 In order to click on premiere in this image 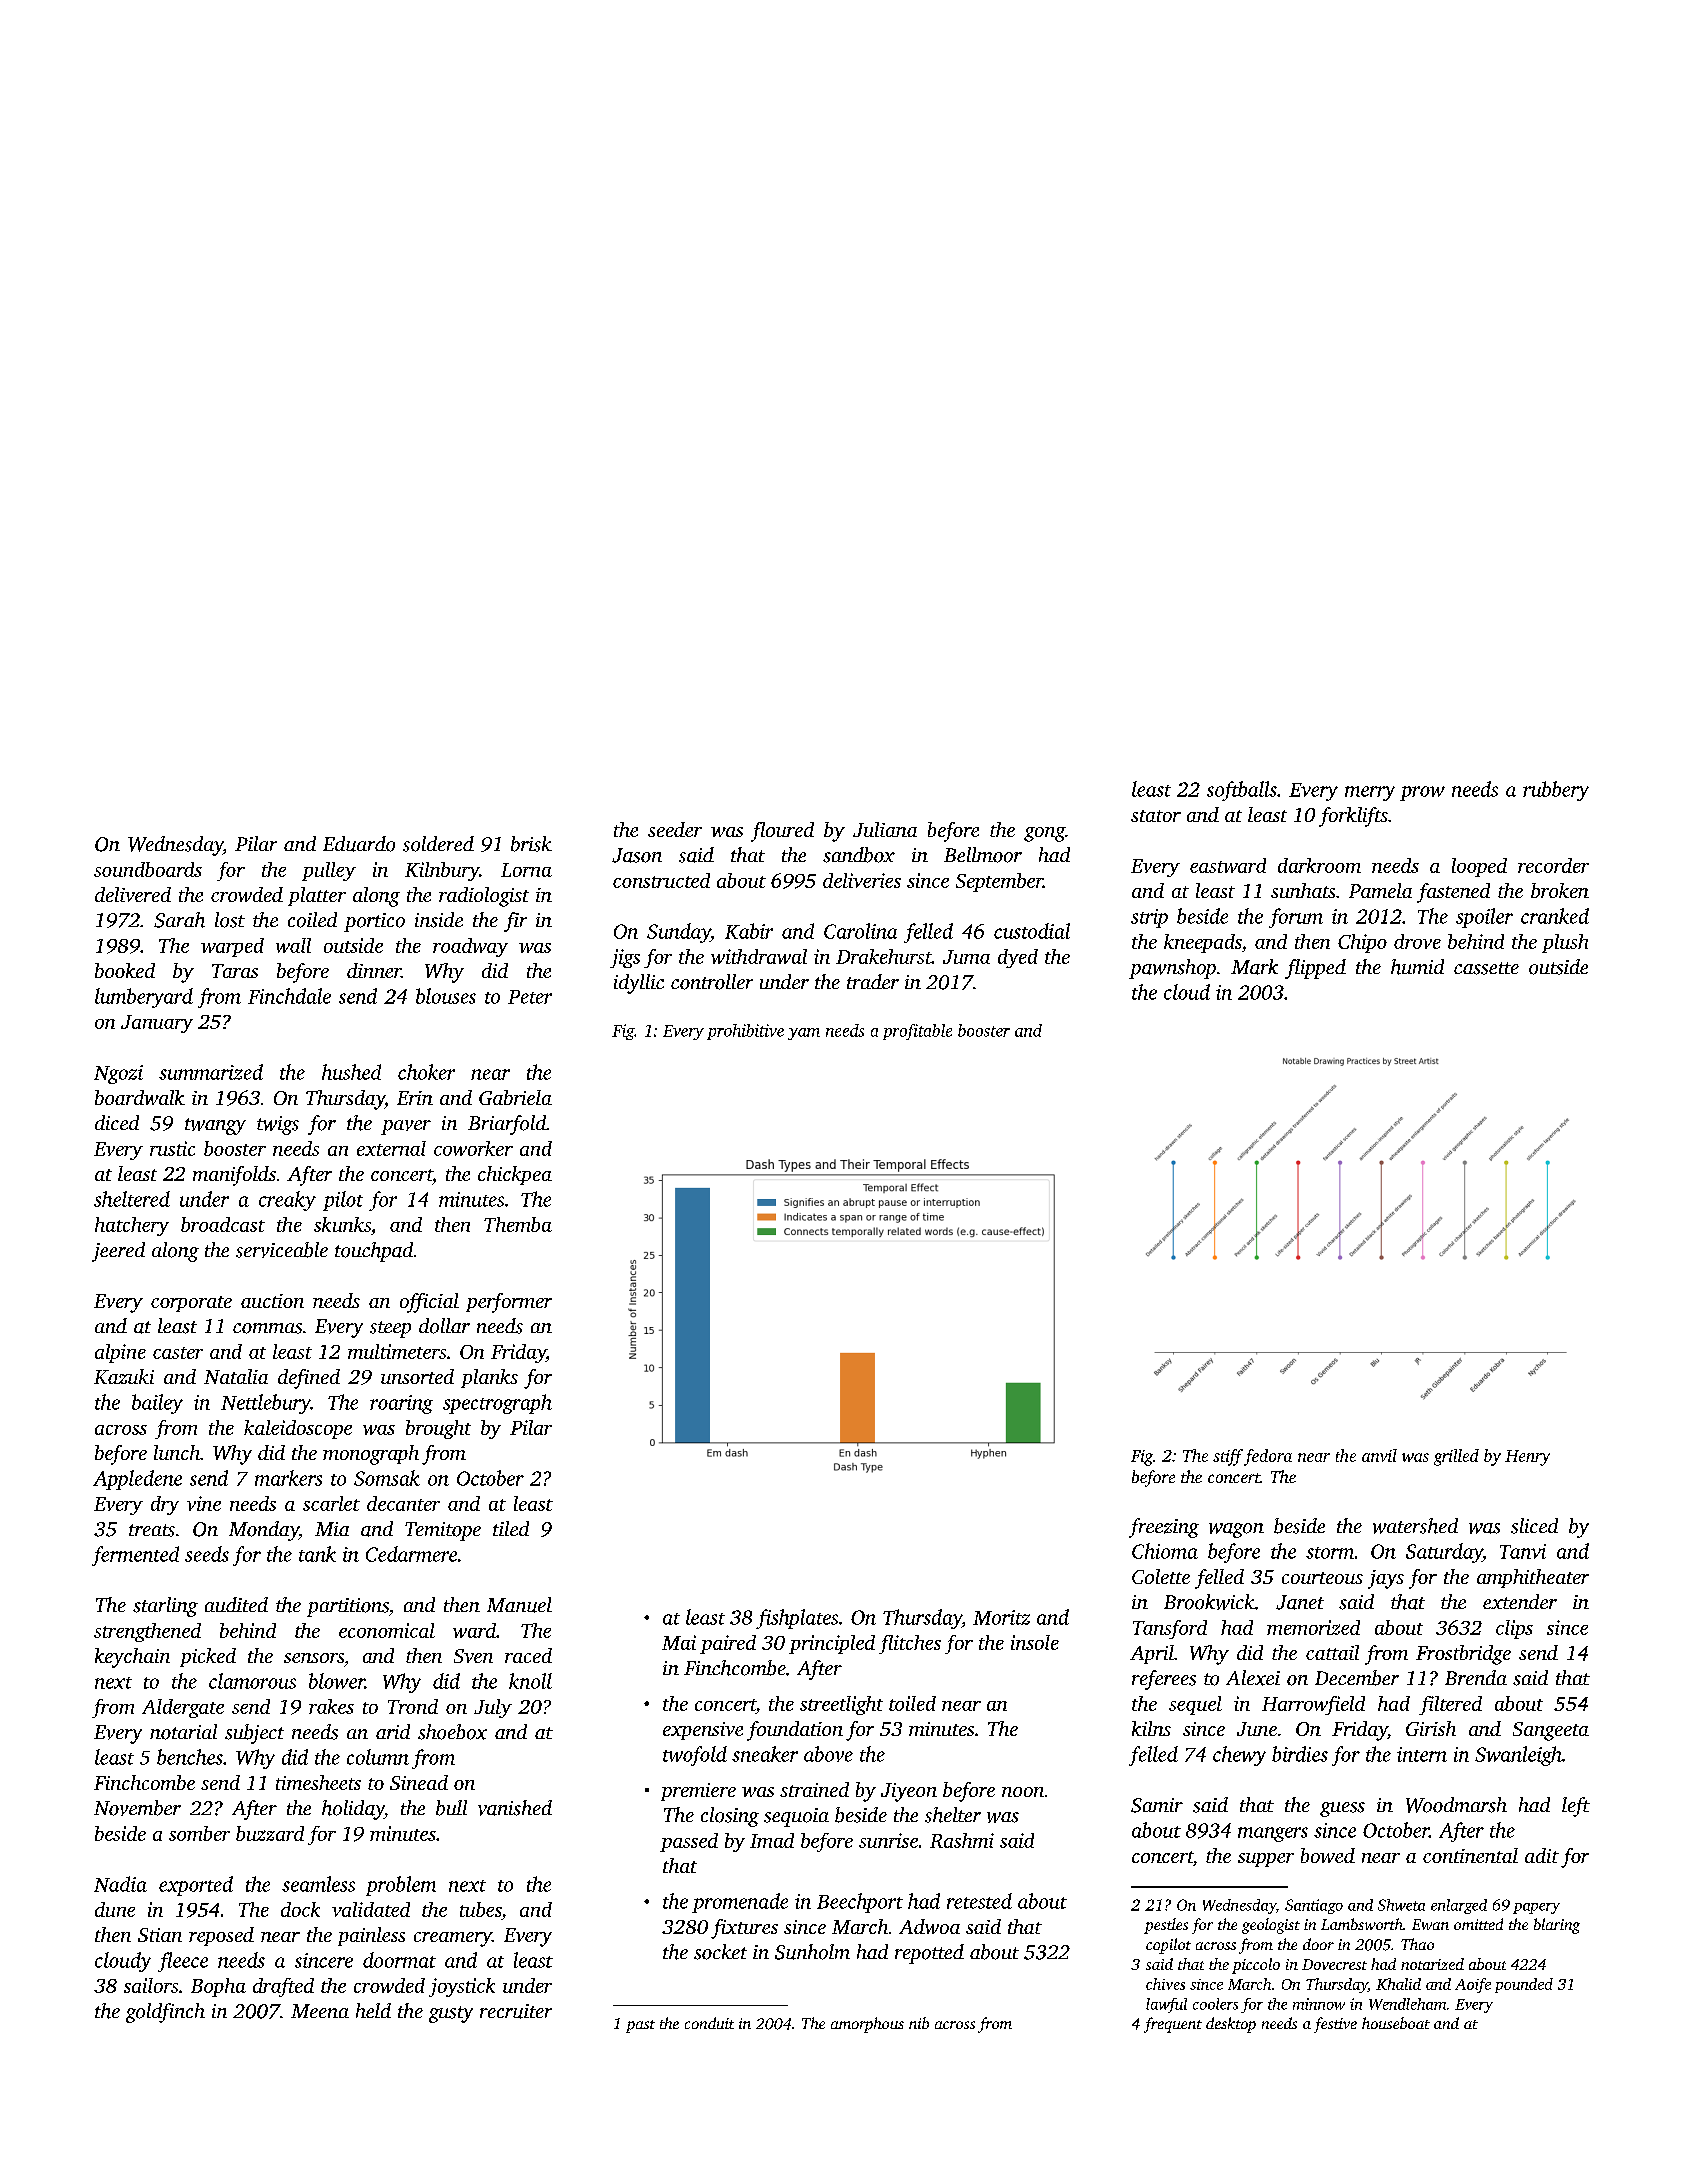, I will do `click(698, 1792)`.
